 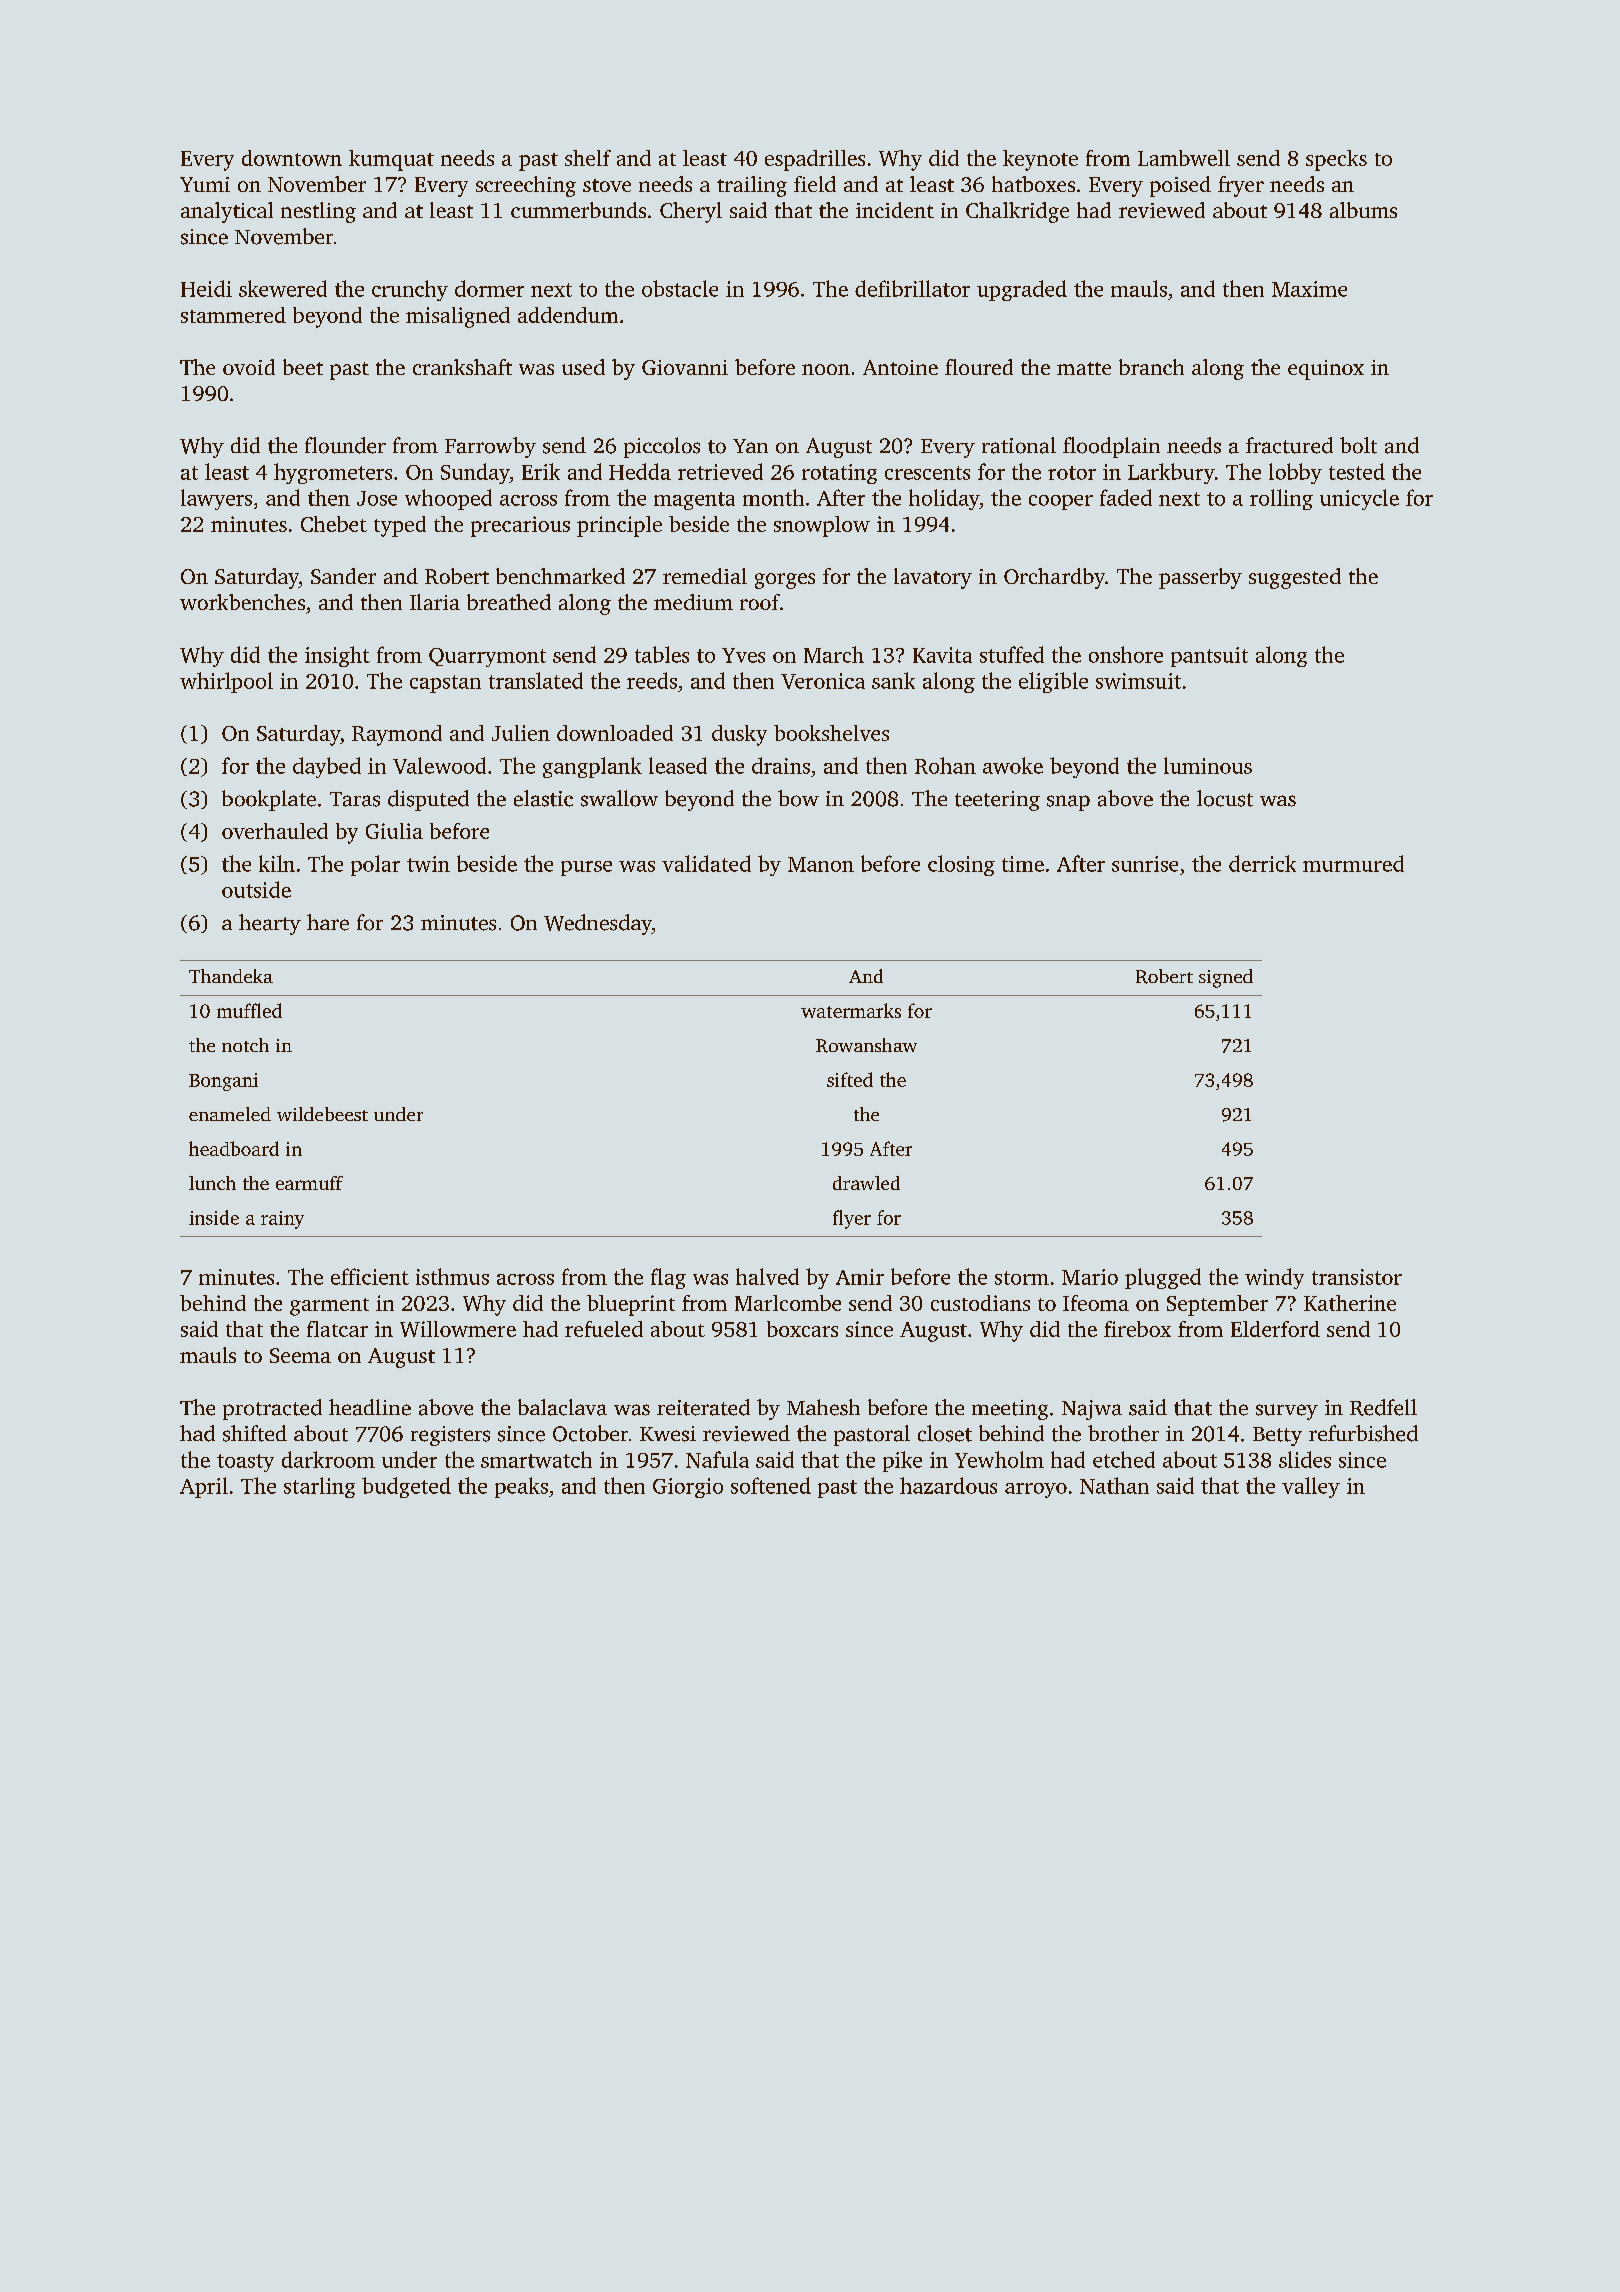 I want to click on refueled, so click(x=604, y=1329).
